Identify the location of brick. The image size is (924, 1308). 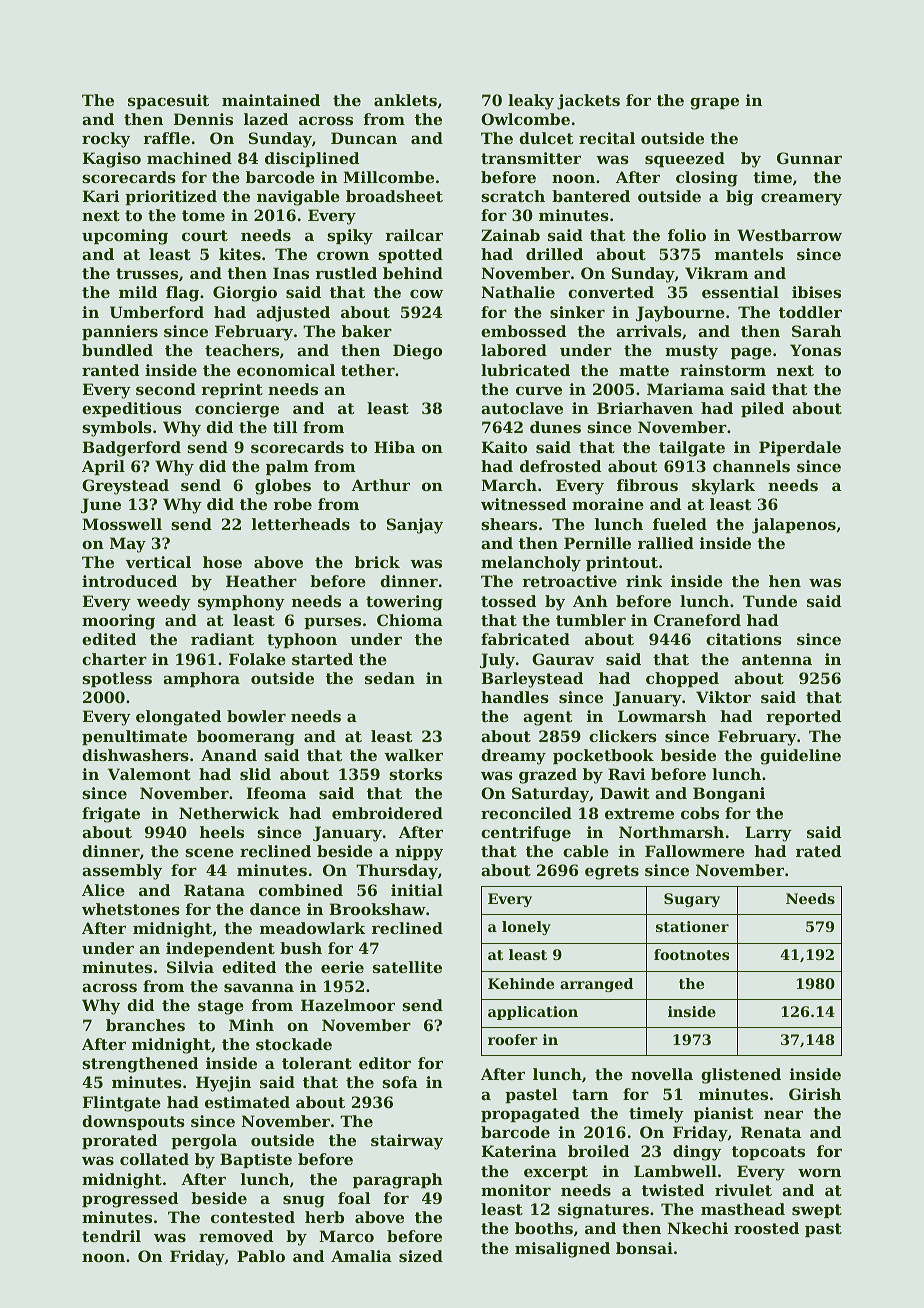
(377, 562).
